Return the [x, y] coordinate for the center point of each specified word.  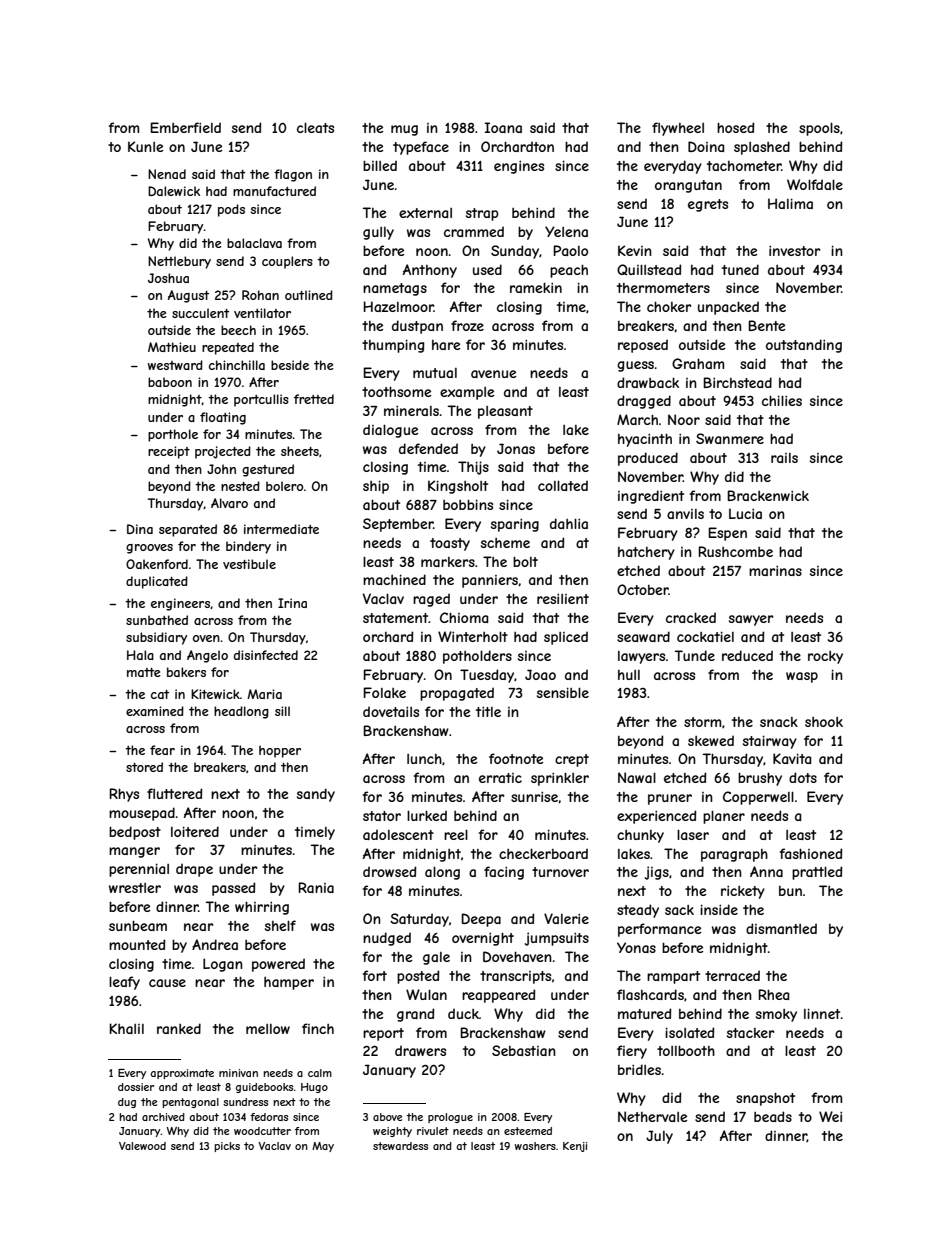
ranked [179, 1028]
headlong [241, 712]
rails [784, 458]
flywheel [678, 129]
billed [380, 165]
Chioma [464, 617]
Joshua [168, 278]
